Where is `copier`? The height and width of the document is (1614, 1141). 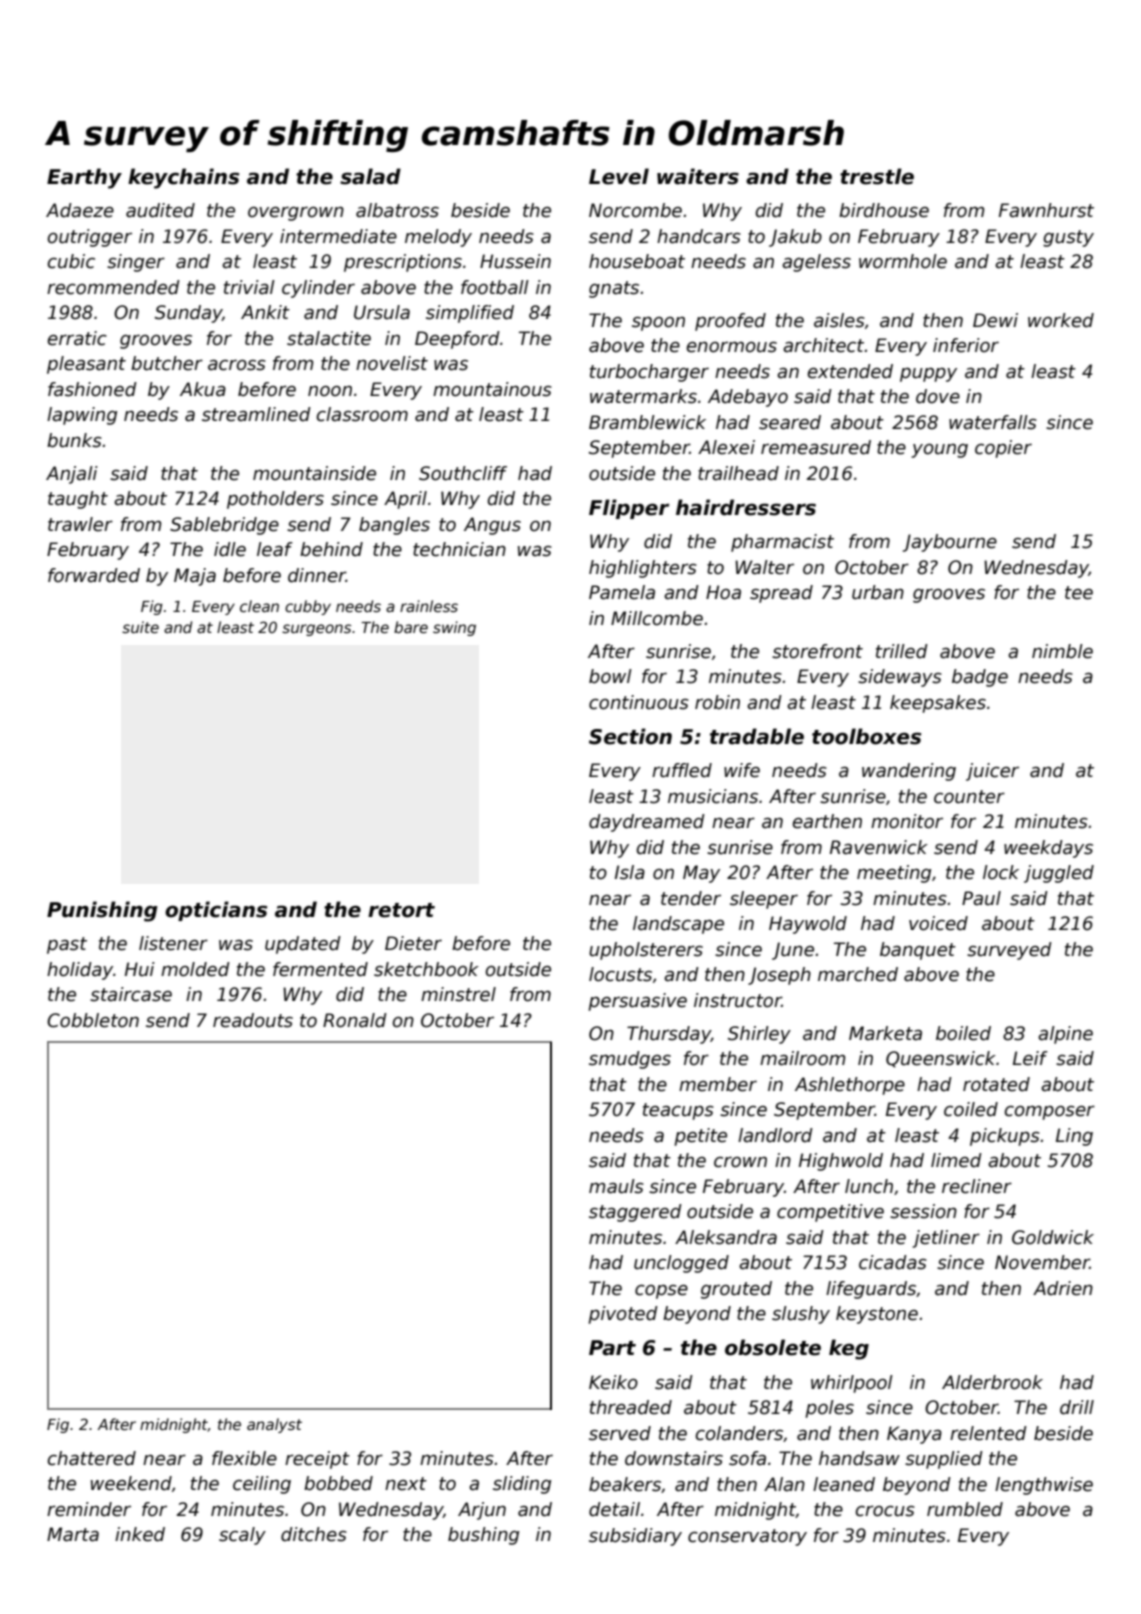
copier is located at coordinates (1003, 449).
